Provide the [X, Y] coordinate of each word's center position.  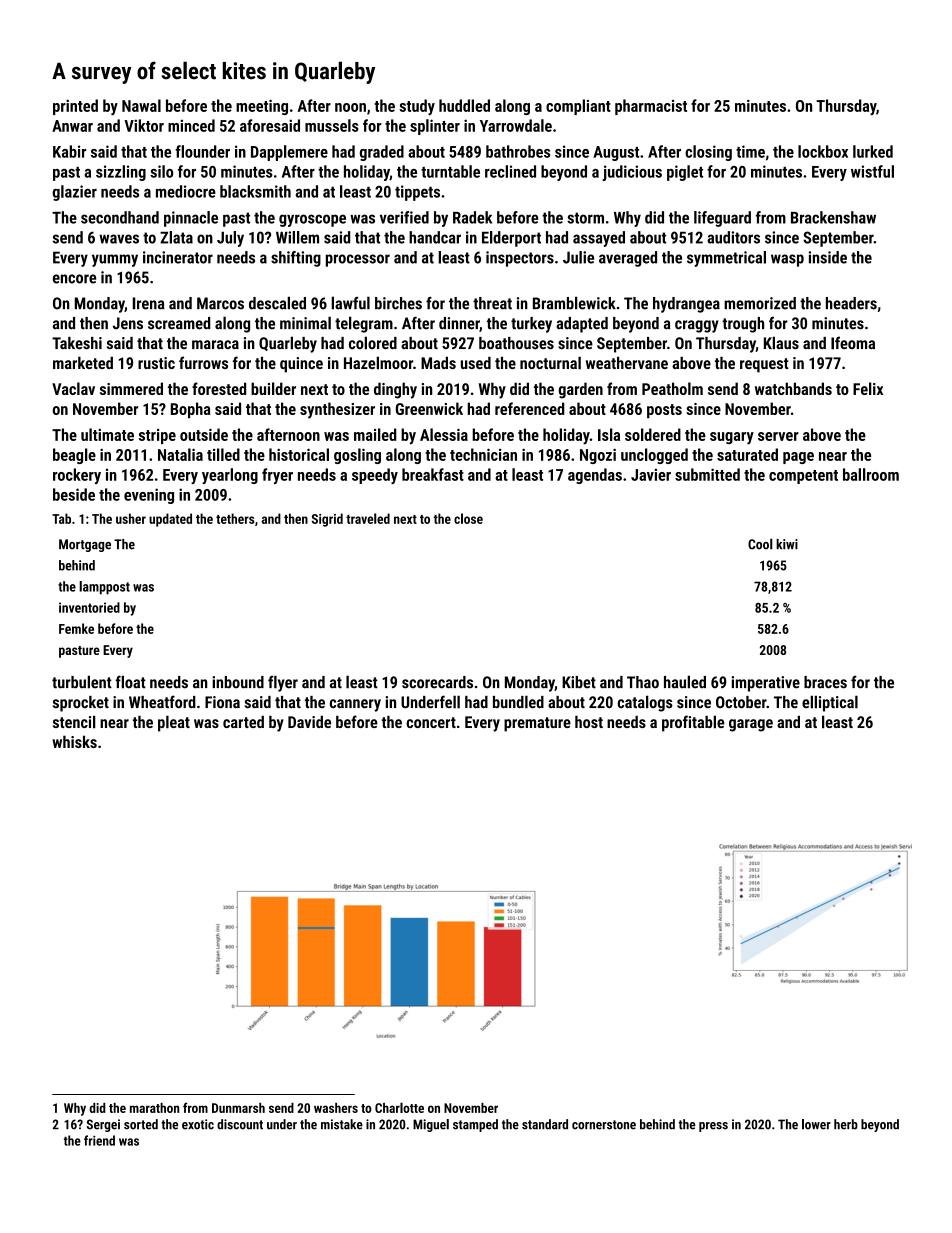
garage [751, 725]
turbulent [82, 682]
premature [537, 724]
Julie [578, 257]
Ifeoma [853, 343]
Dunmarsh [238, 1108]
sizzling [121, 173]
